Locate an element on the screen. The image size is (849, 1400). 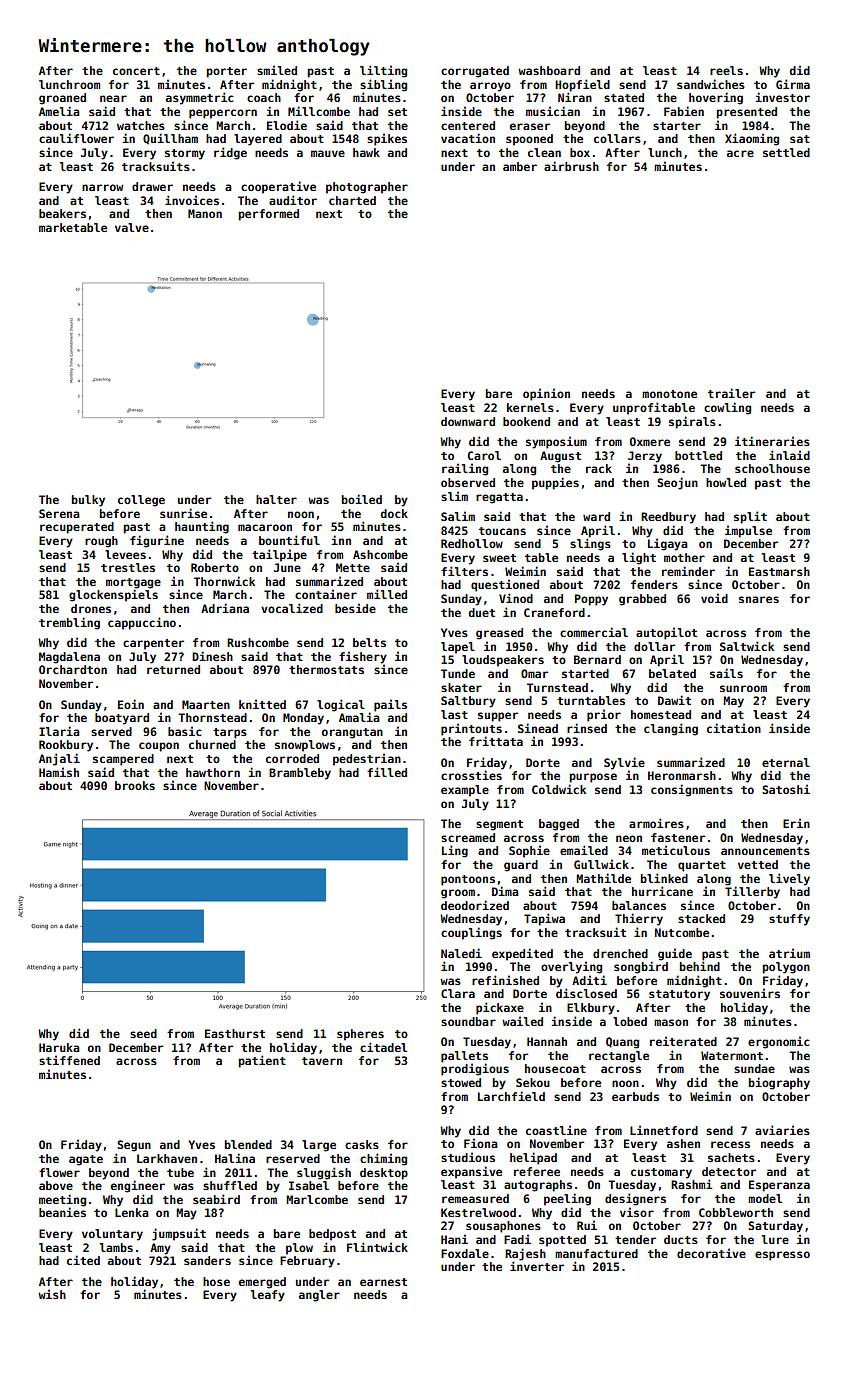
box is located at coordinates (580, 152).
